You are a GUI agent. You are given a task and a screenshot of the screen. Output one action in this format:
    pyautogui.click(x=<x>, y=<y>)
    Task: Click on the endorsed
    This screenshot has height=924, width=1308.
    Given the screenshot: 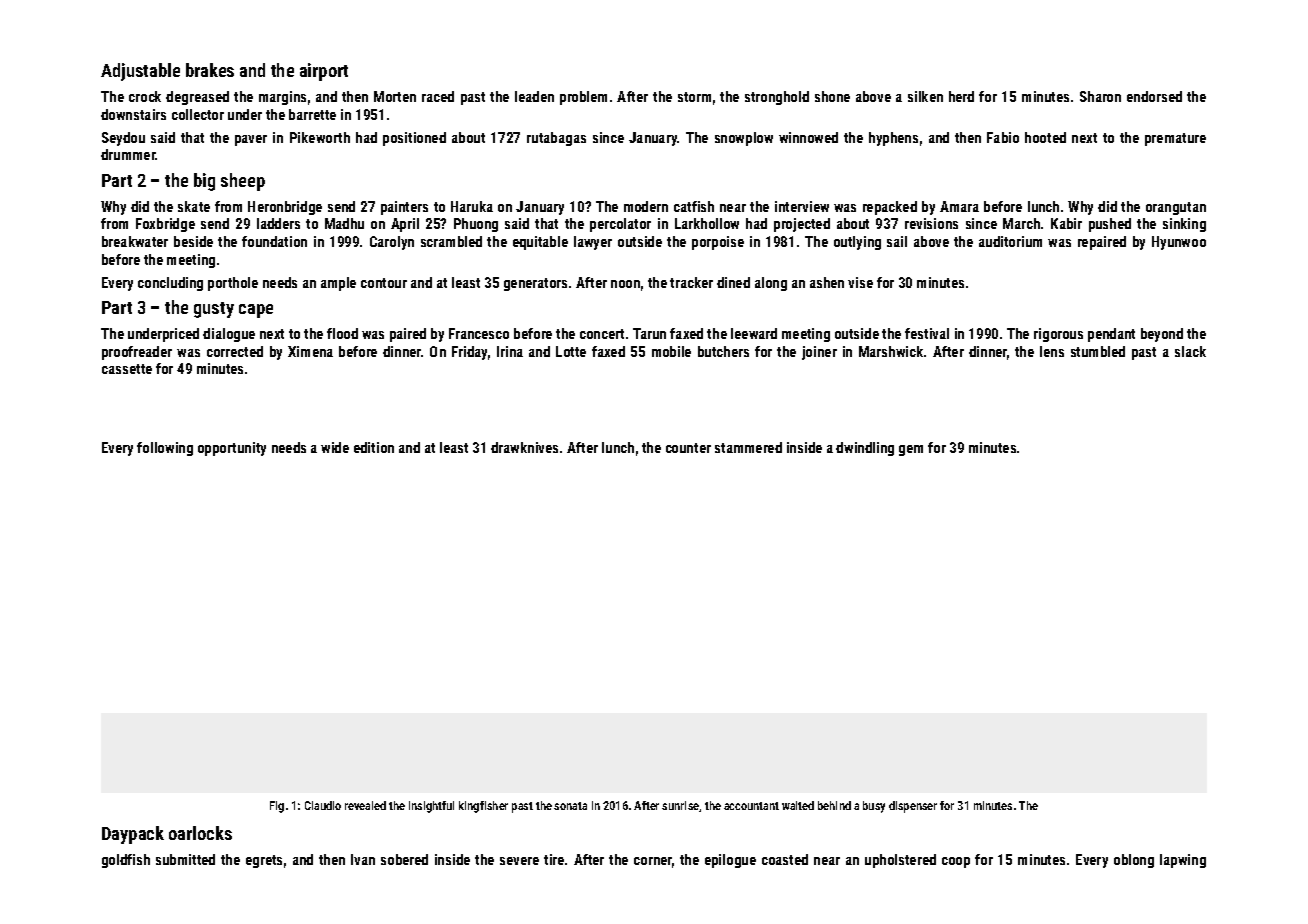 What is the action you would take?
    pyautogui.click(x=1154, y=96)
